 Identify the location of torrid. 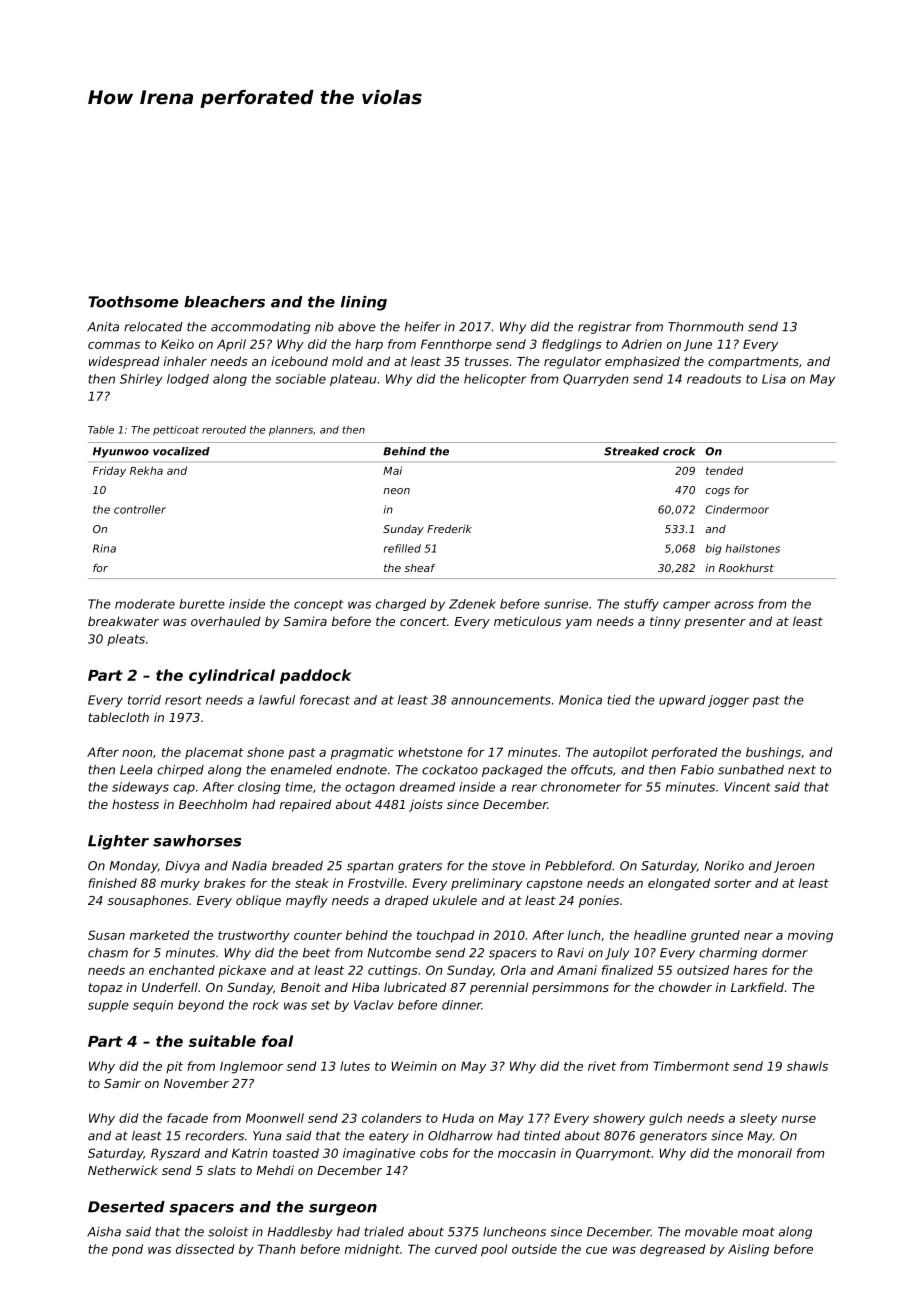
(144, 700).
